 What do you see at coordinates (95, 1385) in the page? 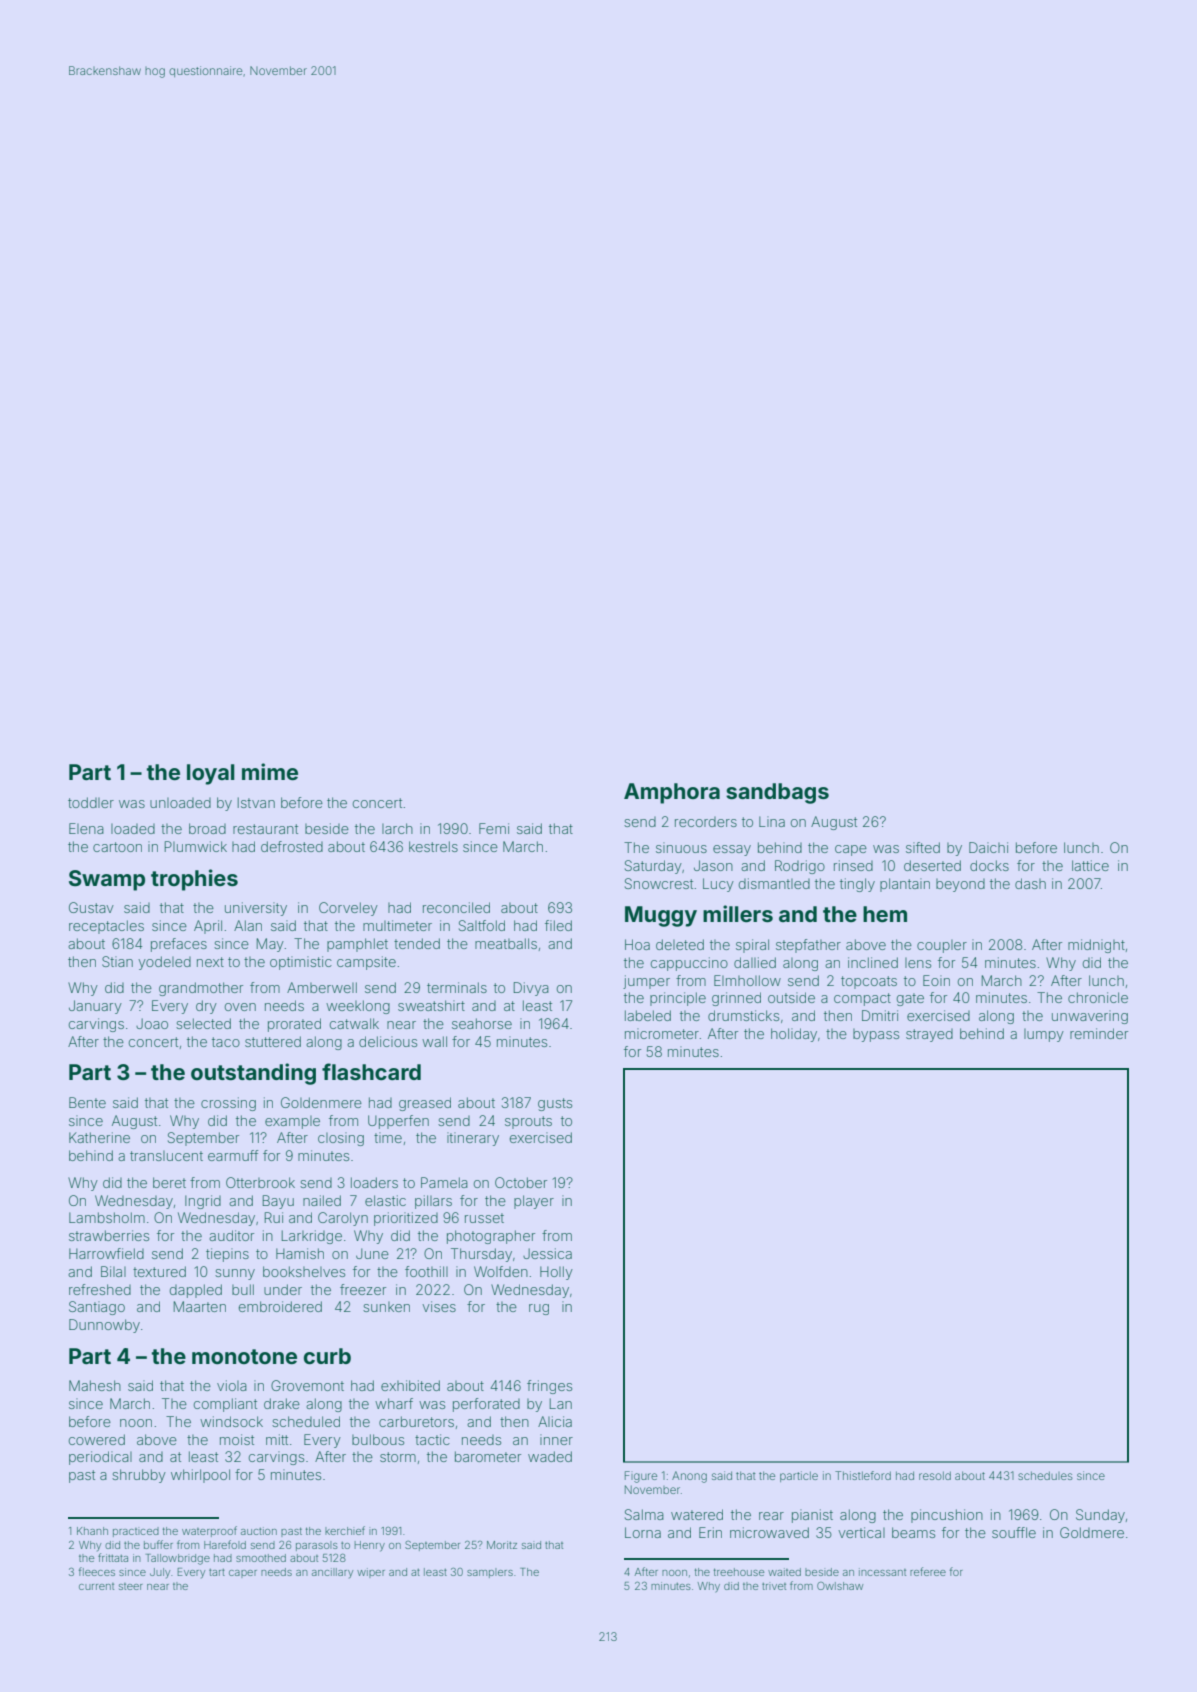
I see `Mahesh` at bounding box center [95, 1385].
